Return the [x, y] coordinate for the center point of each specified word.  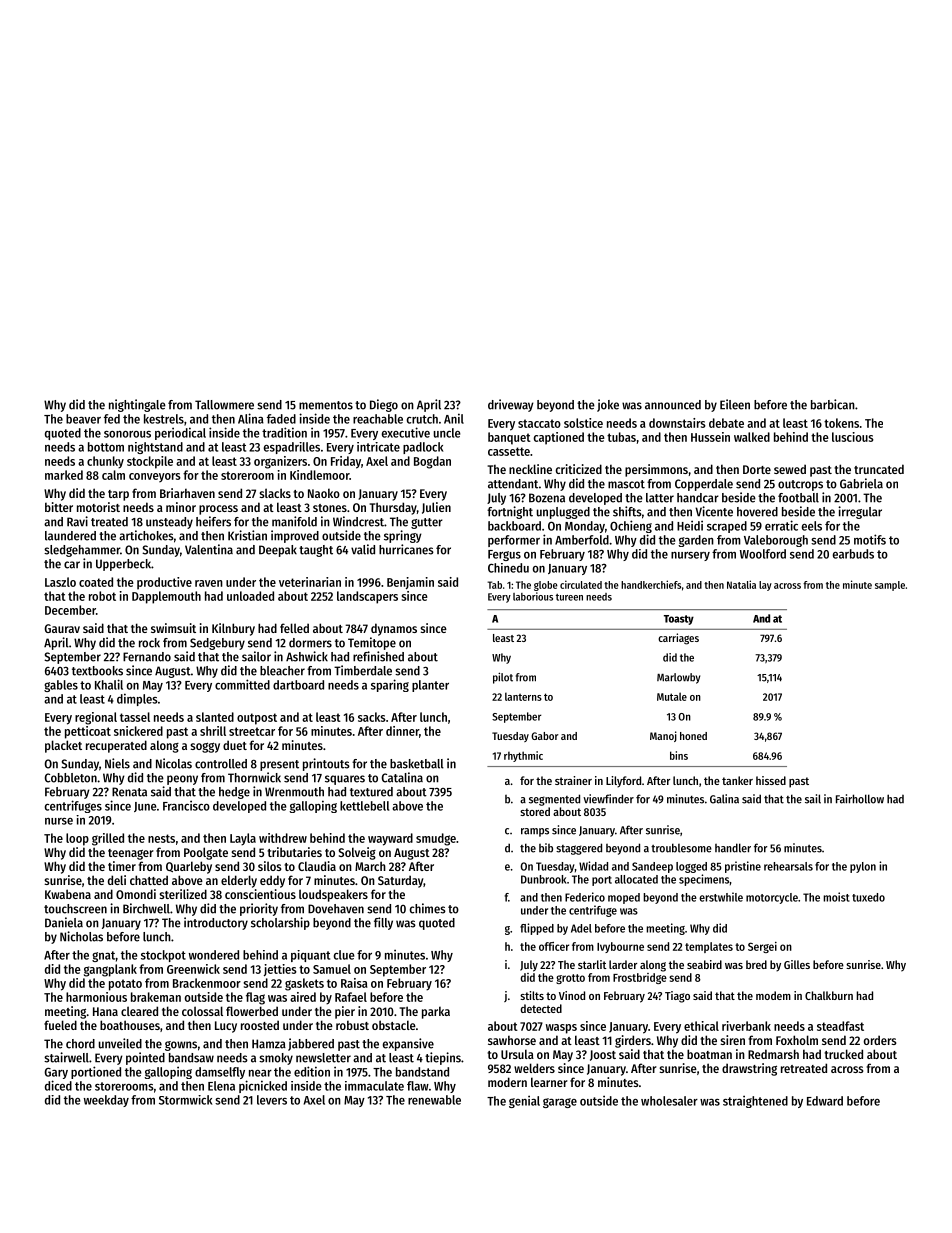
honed [693, 736]
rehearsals [788, 866]
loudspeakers [333, 895]
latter [660, 498]
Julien [436, 508]
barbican [833, 404]
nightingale [137, 405]
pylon [863, 867]
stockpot [163, 956]
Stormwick [185, 1100]
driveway [511, 405]
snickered [138, 731]
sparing [390, 685]
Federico [585, 897]
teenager [131, 854]
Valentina [209, 549]
